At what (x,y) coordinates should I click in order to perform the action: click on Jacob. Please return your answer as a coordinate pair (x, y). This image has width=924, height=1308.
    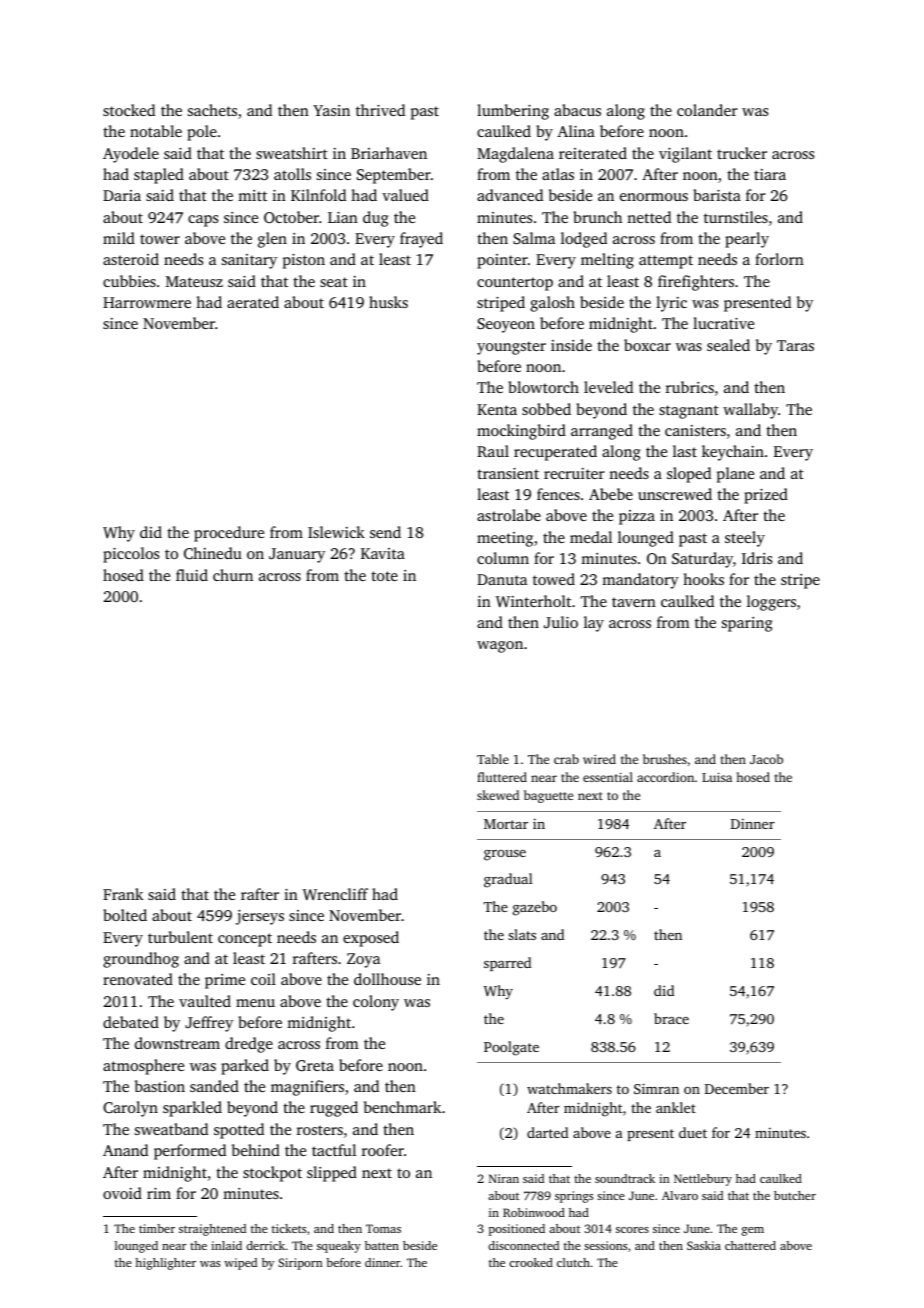
    Looking at the image, I should click on (766, 759).
